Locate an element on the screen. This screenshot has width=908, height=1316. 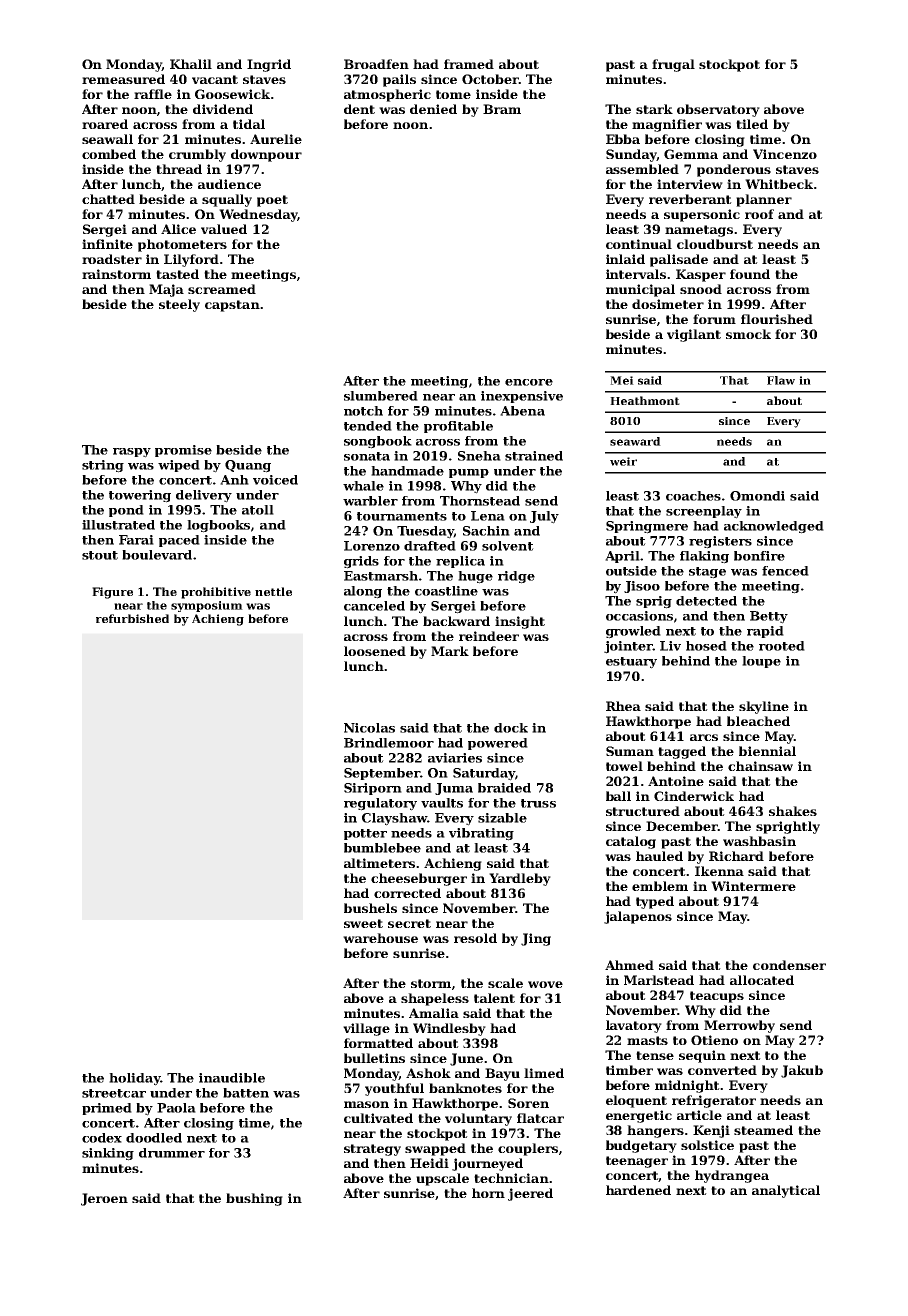
handmade is located at coordinates (407, 471).
